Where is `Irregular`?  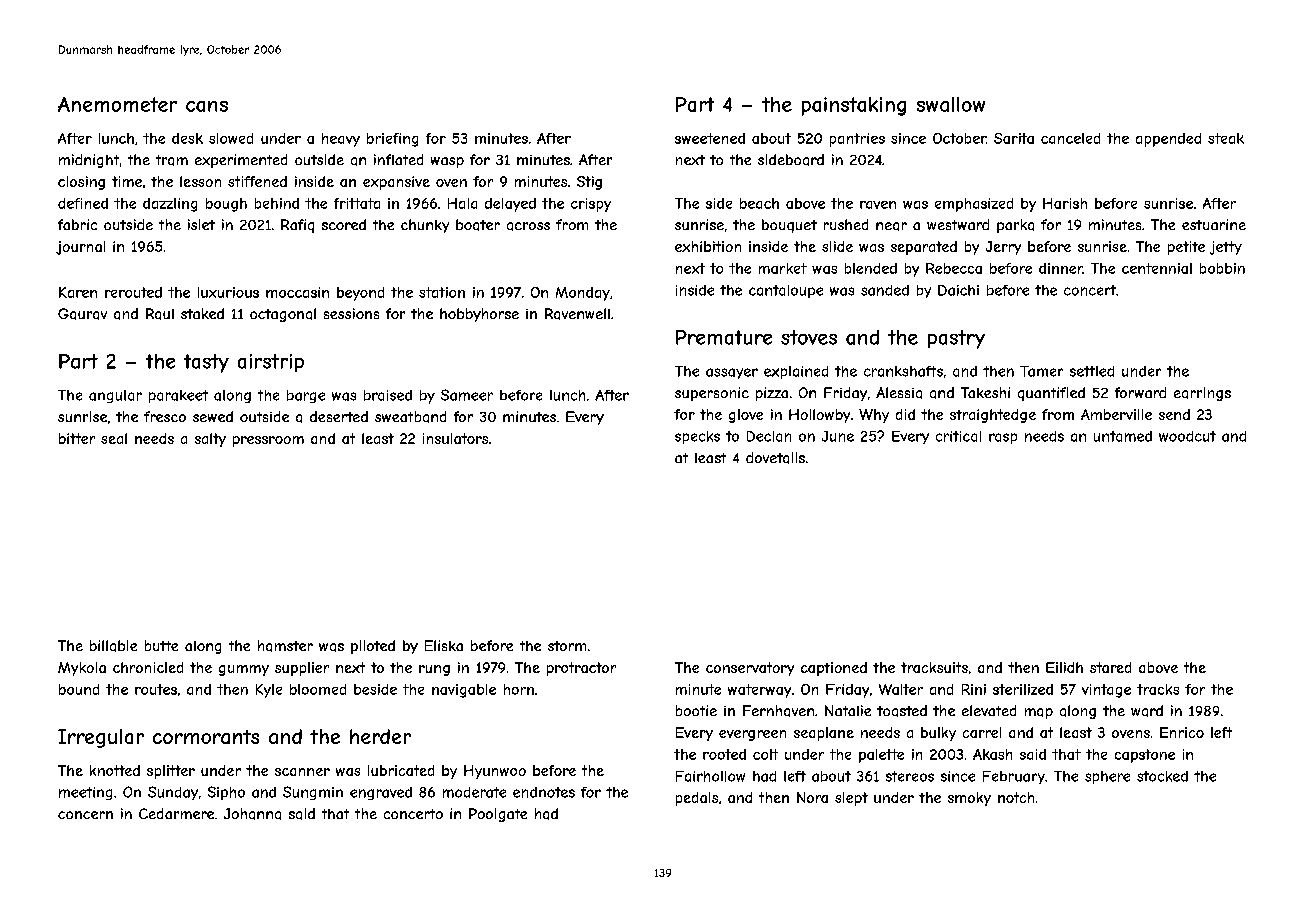
Irregular is located at coordinates (101, 738).
